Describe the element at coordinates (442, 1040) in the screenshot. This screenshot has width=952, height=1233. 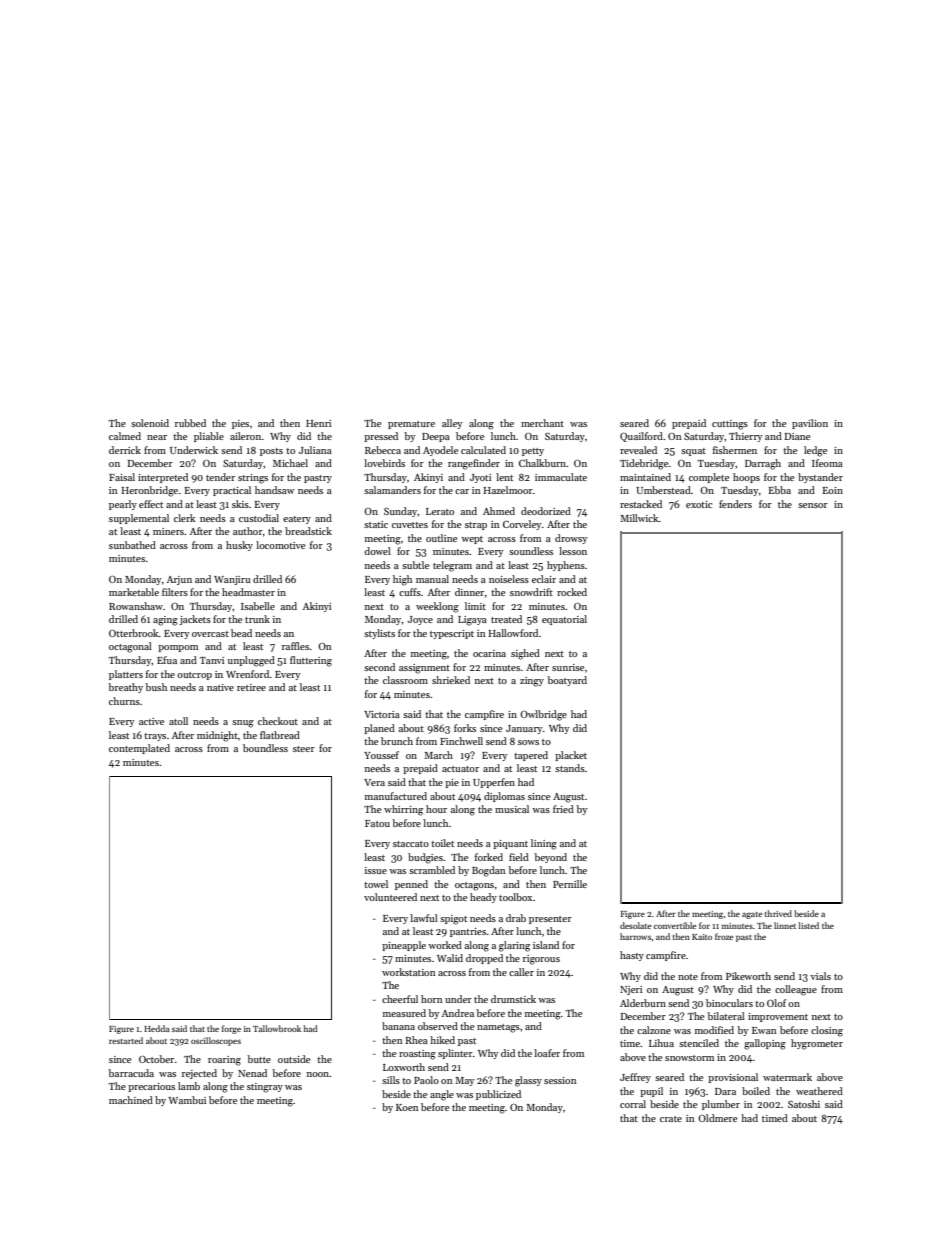
I see `hiked` at that location.
